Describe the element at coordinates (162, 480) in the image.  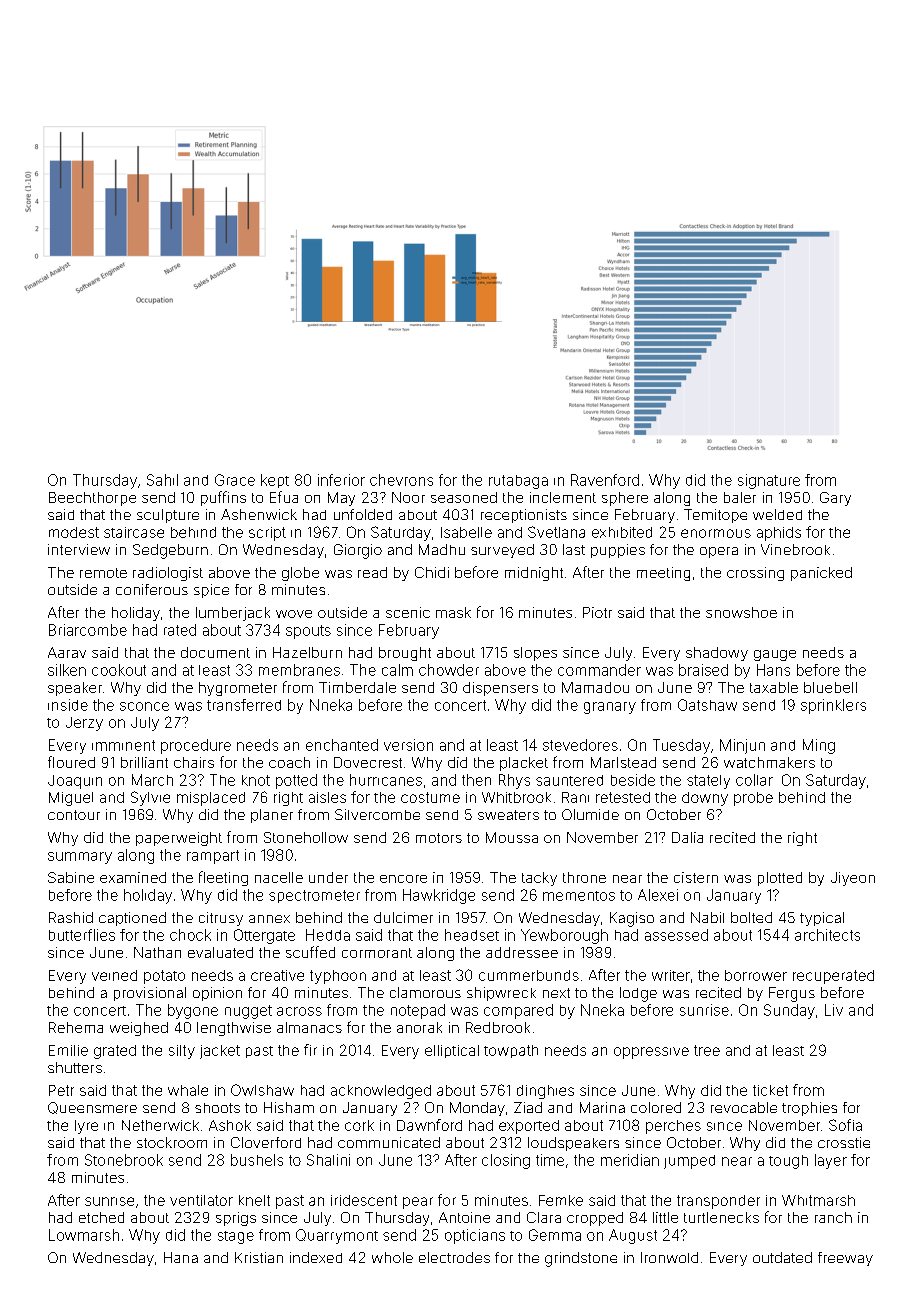
I see `Sahil` at that location.
